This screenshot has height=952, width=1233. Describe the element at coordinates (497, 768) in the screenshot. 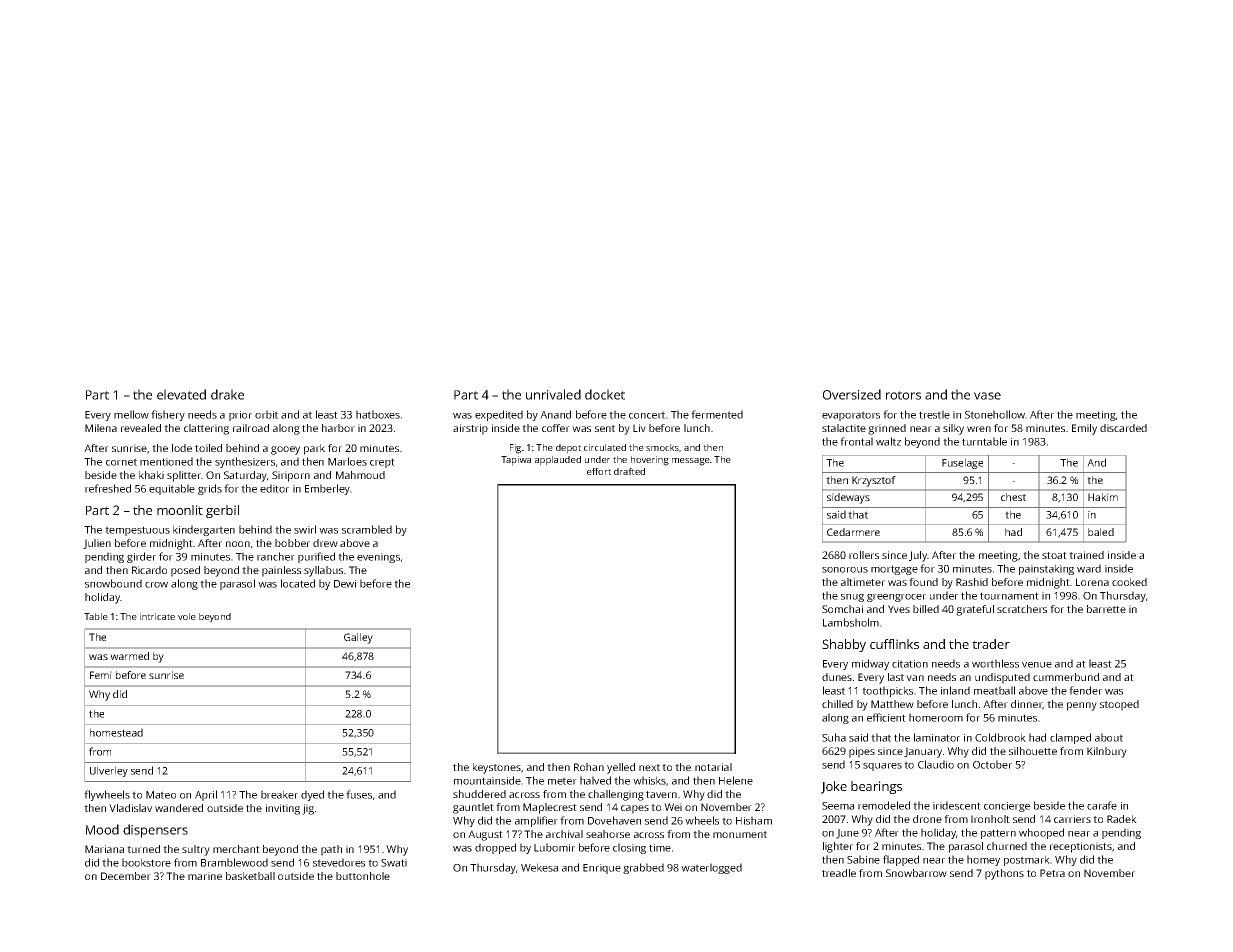

I see `keystones` at that location.
